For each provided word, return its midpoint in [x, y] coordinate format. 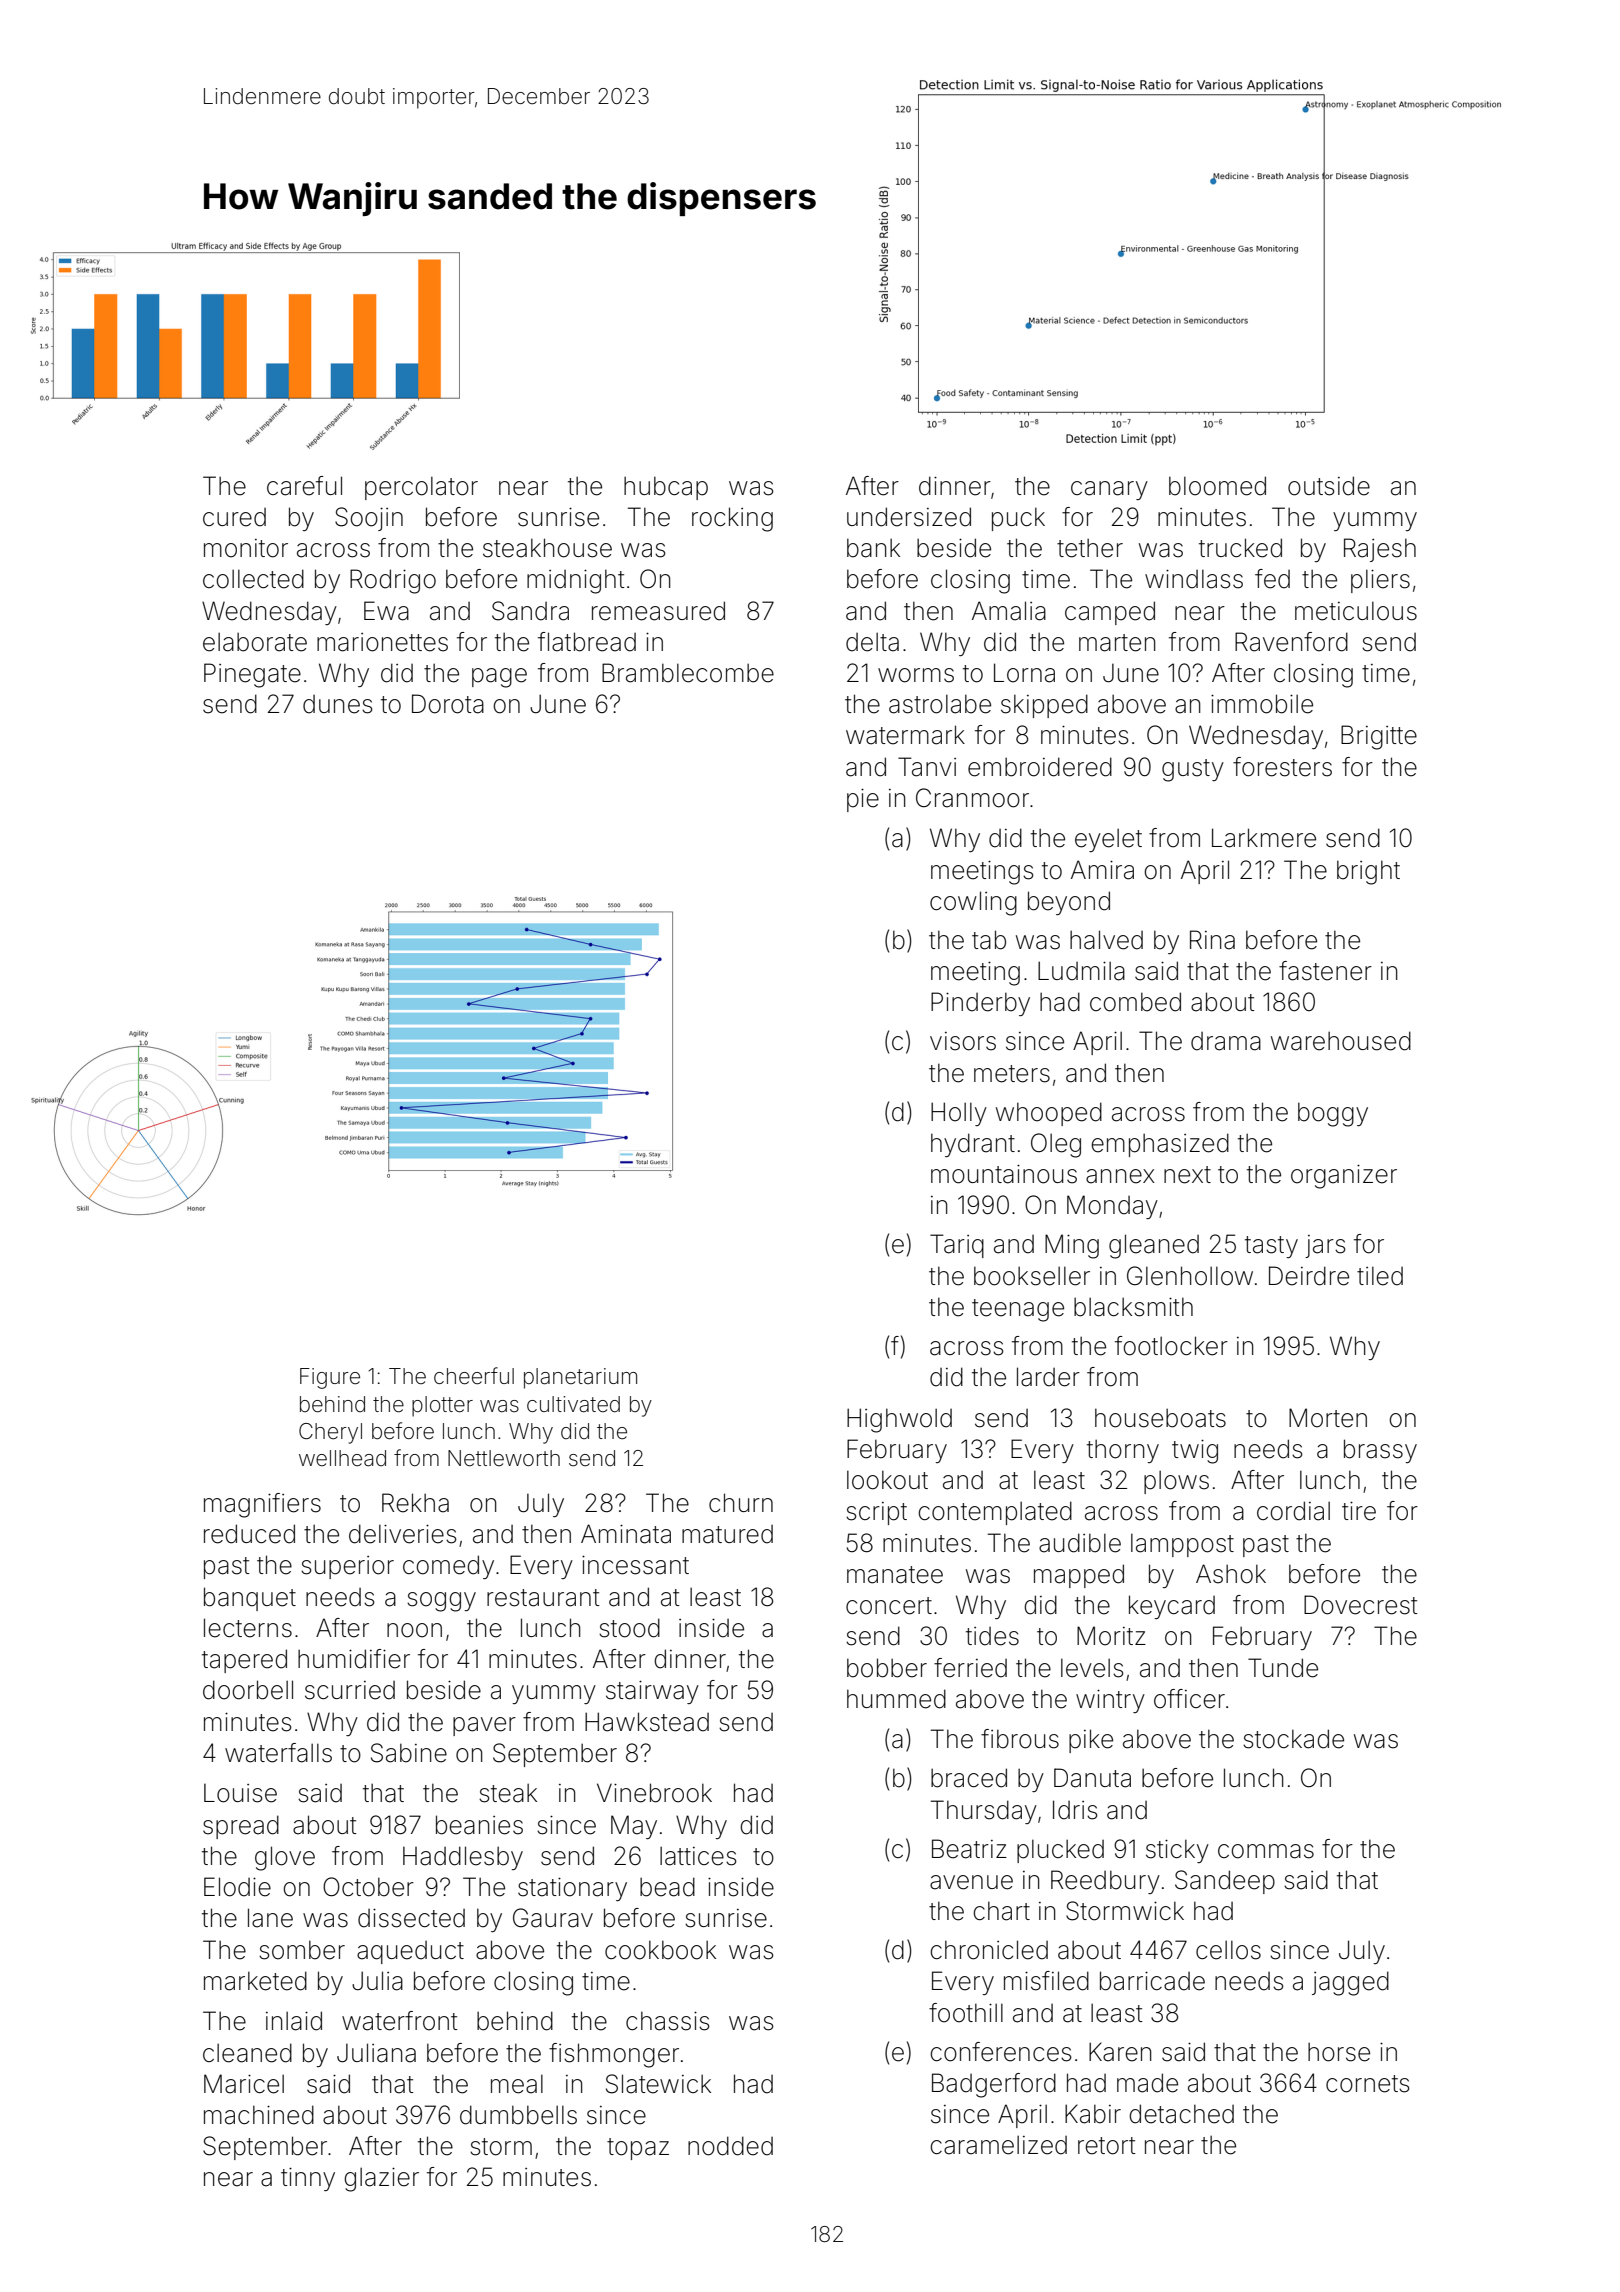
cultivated [573, 1404]
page [499, 678]
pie [863, 800]
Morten [1328, 1418]
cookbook [660, 1950]
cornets [1368, 2084]
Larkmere [1264, 838]
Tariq [957, 1246]
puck [1018, 519]
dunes [338, 704]
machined [259, 2115]
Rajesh [1380, 550]
